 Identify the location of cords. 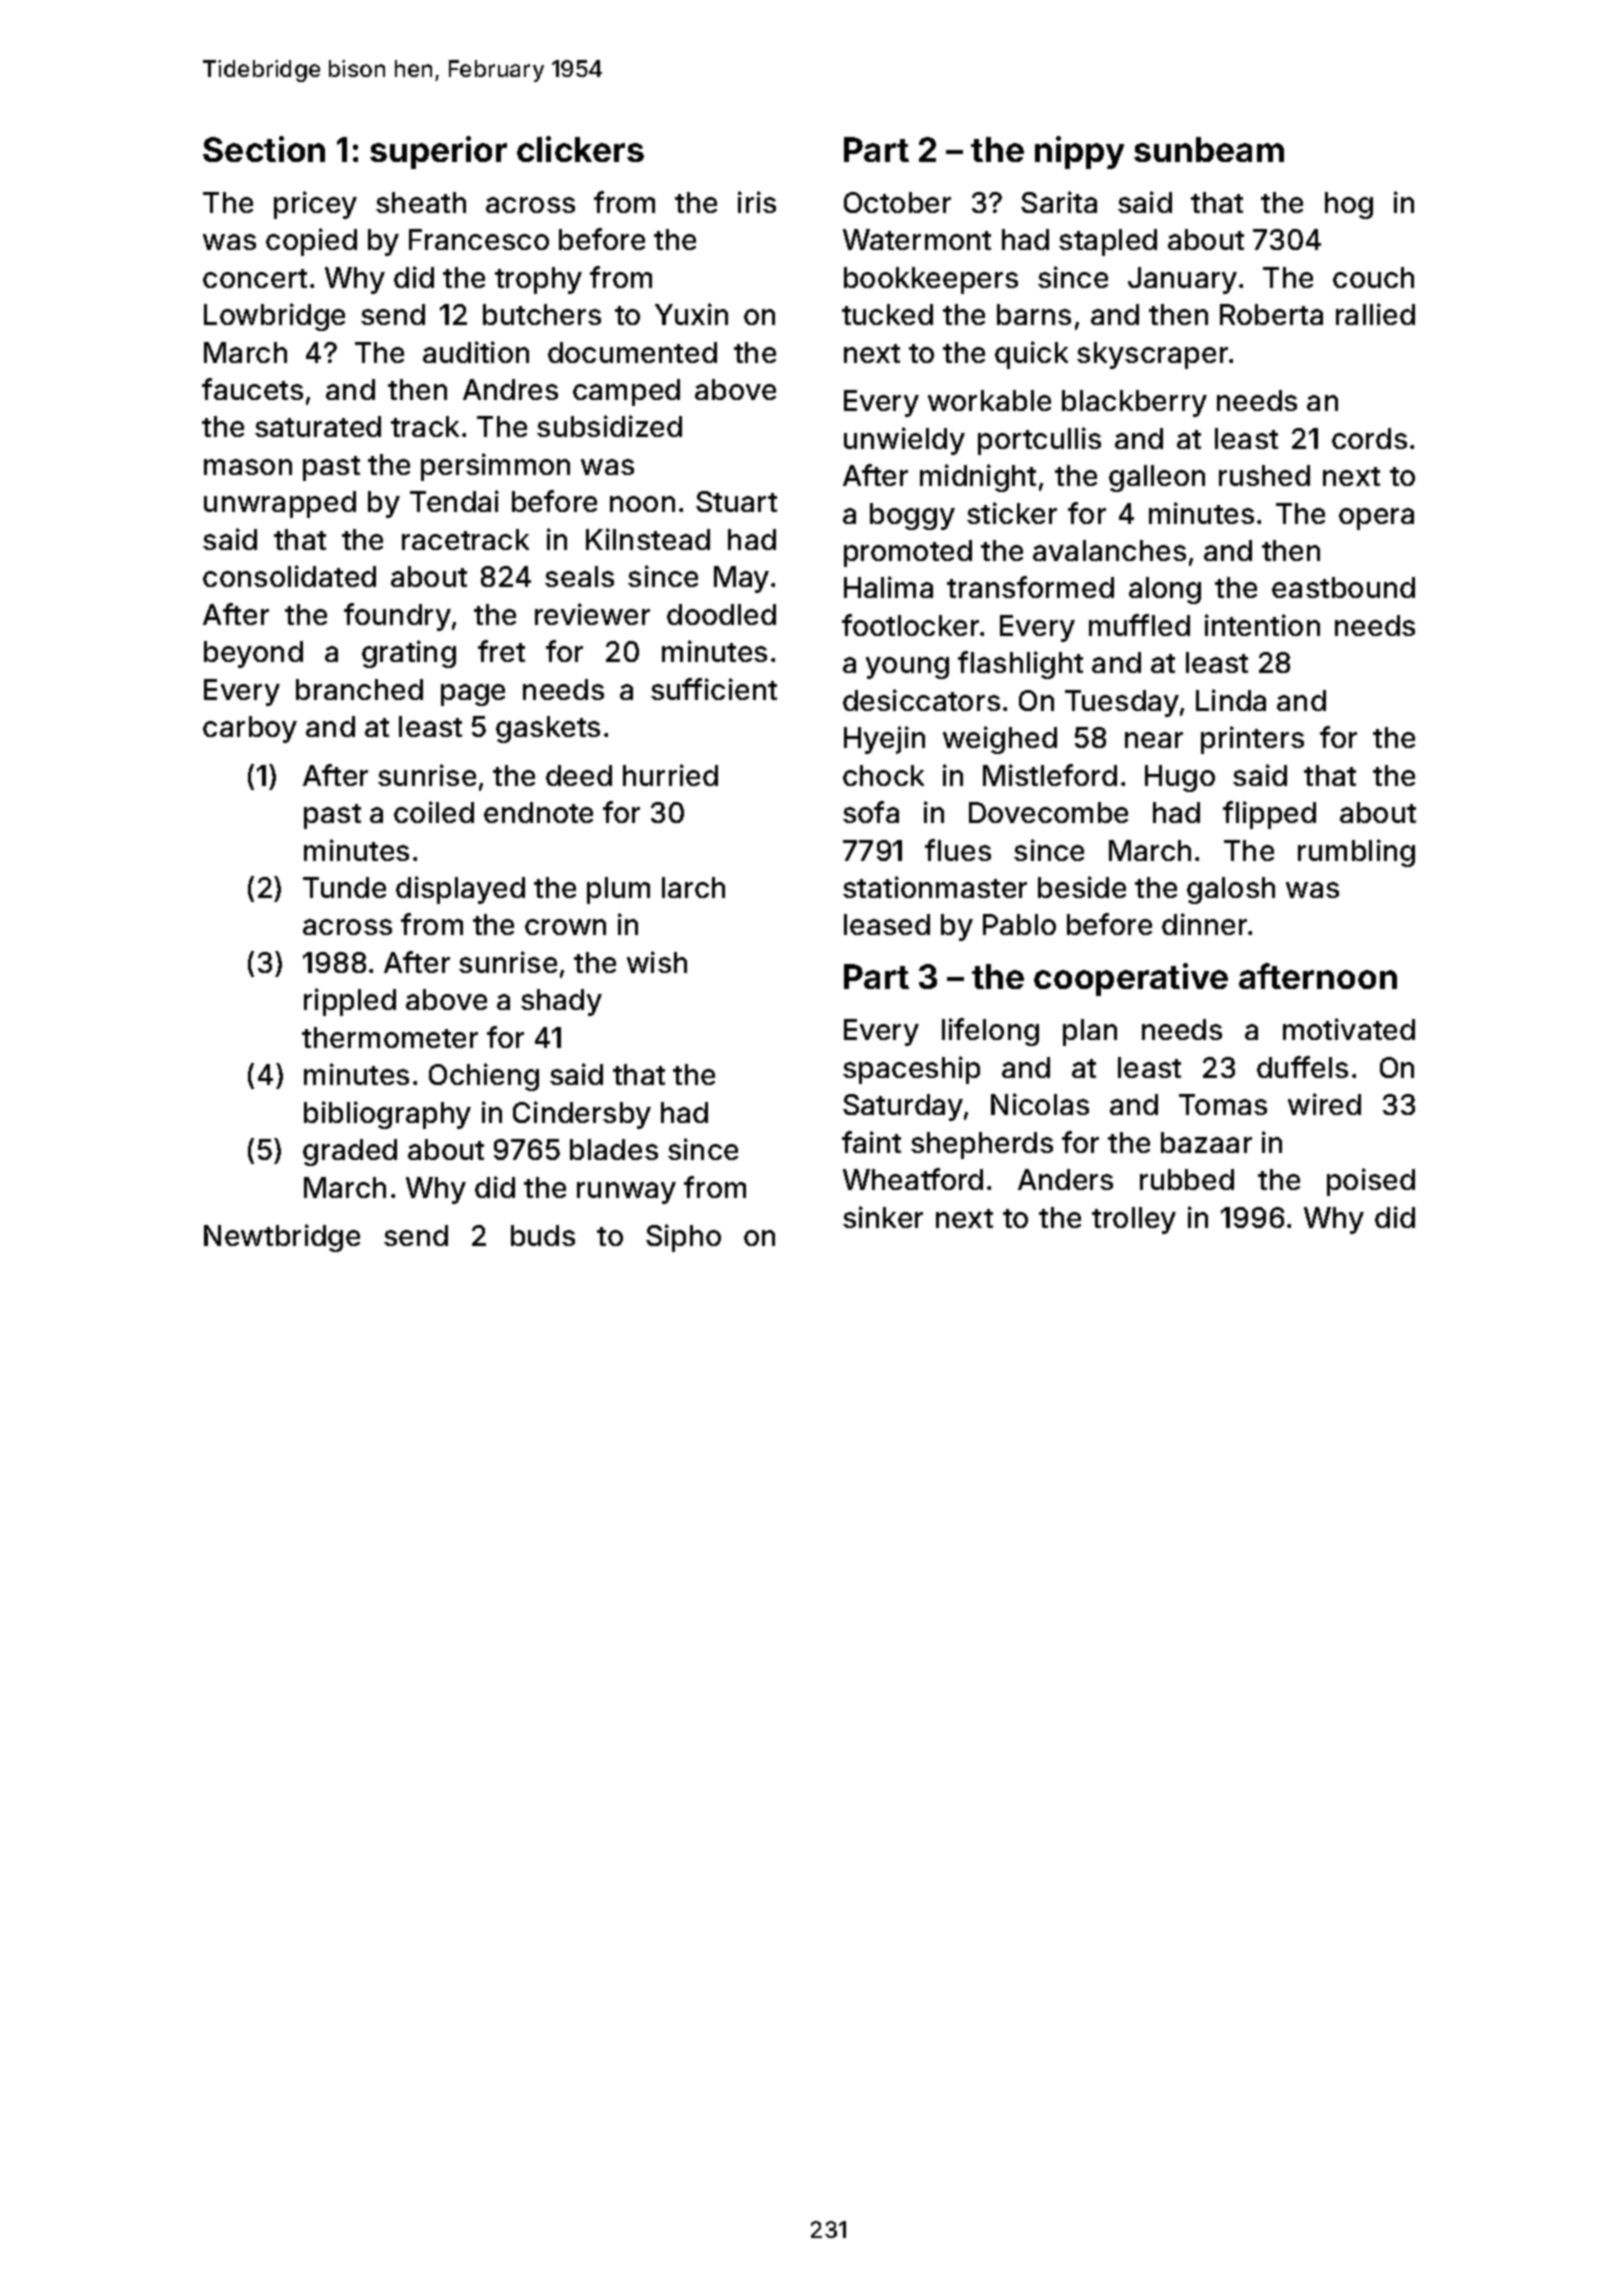
(1369, 438).
